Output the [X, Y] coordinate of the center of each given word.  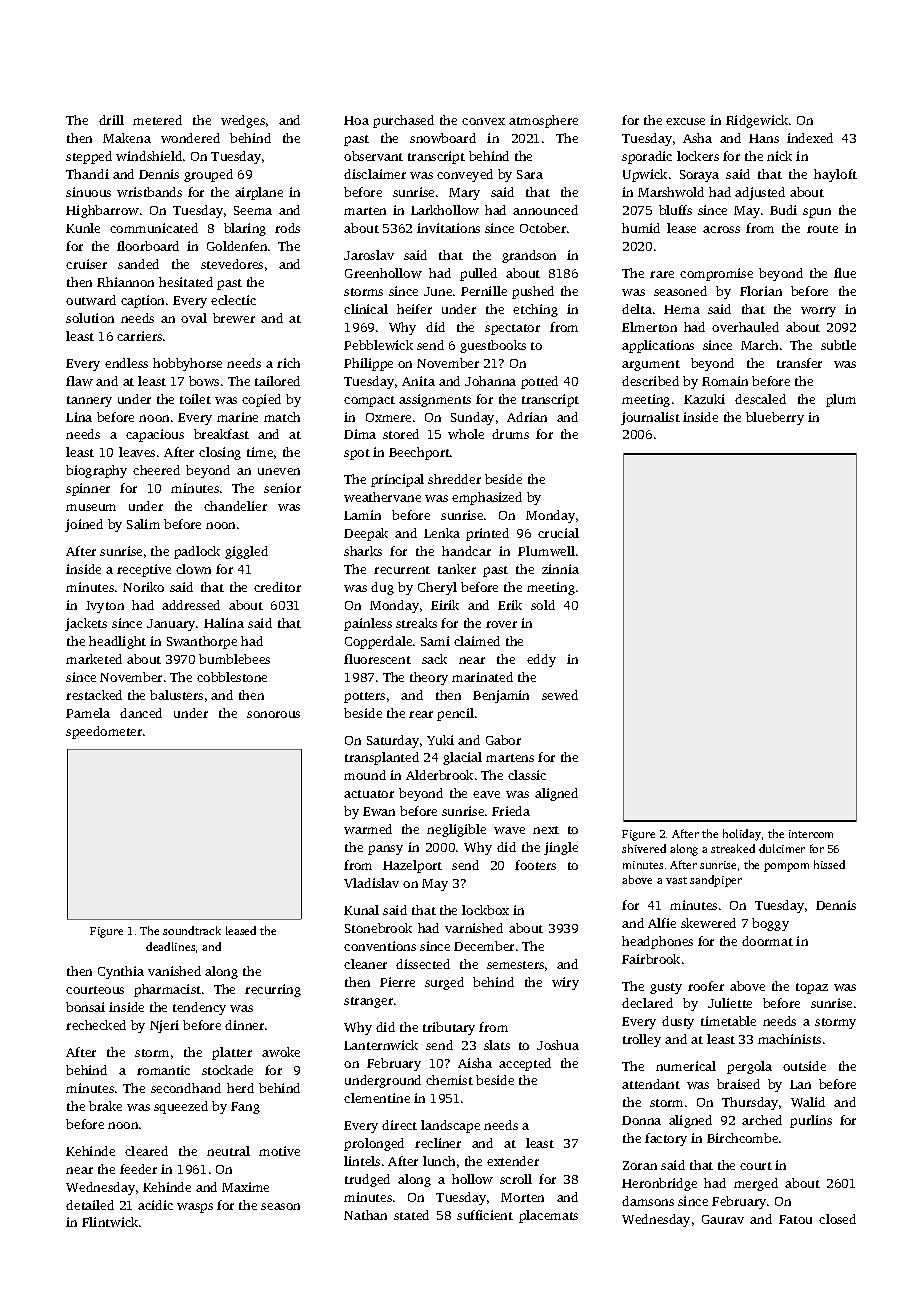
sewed [560, 695]
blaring [245, 229]
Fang [245, 1108]
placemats [548, 1216]
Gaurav [723, 1219]
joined [84, 525]
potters [364, 697]
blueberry [775, 418]
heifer [414, 309]
